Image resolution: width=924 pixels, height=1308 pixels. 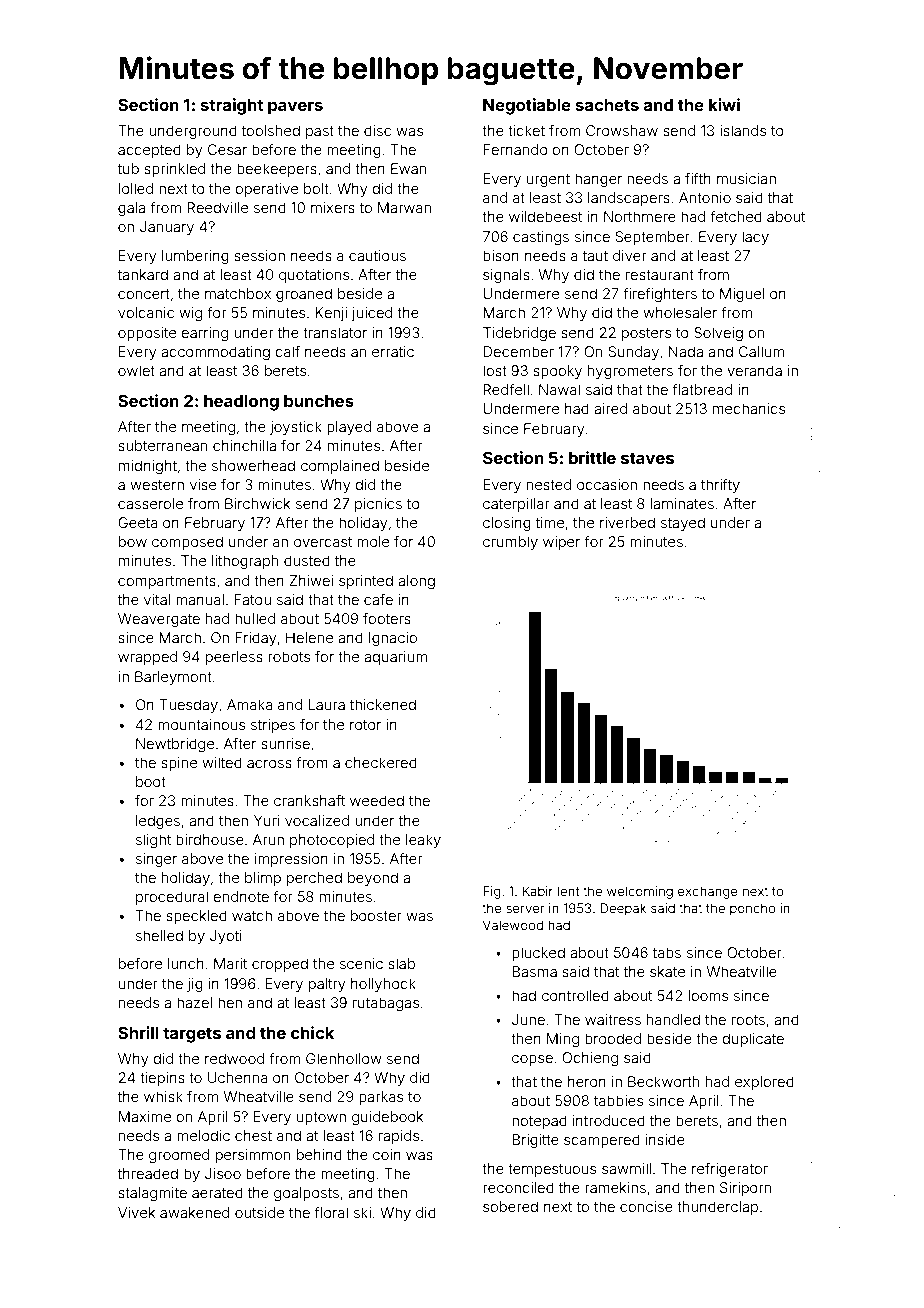 I want to click on slab, so click(x=401, y=963).
